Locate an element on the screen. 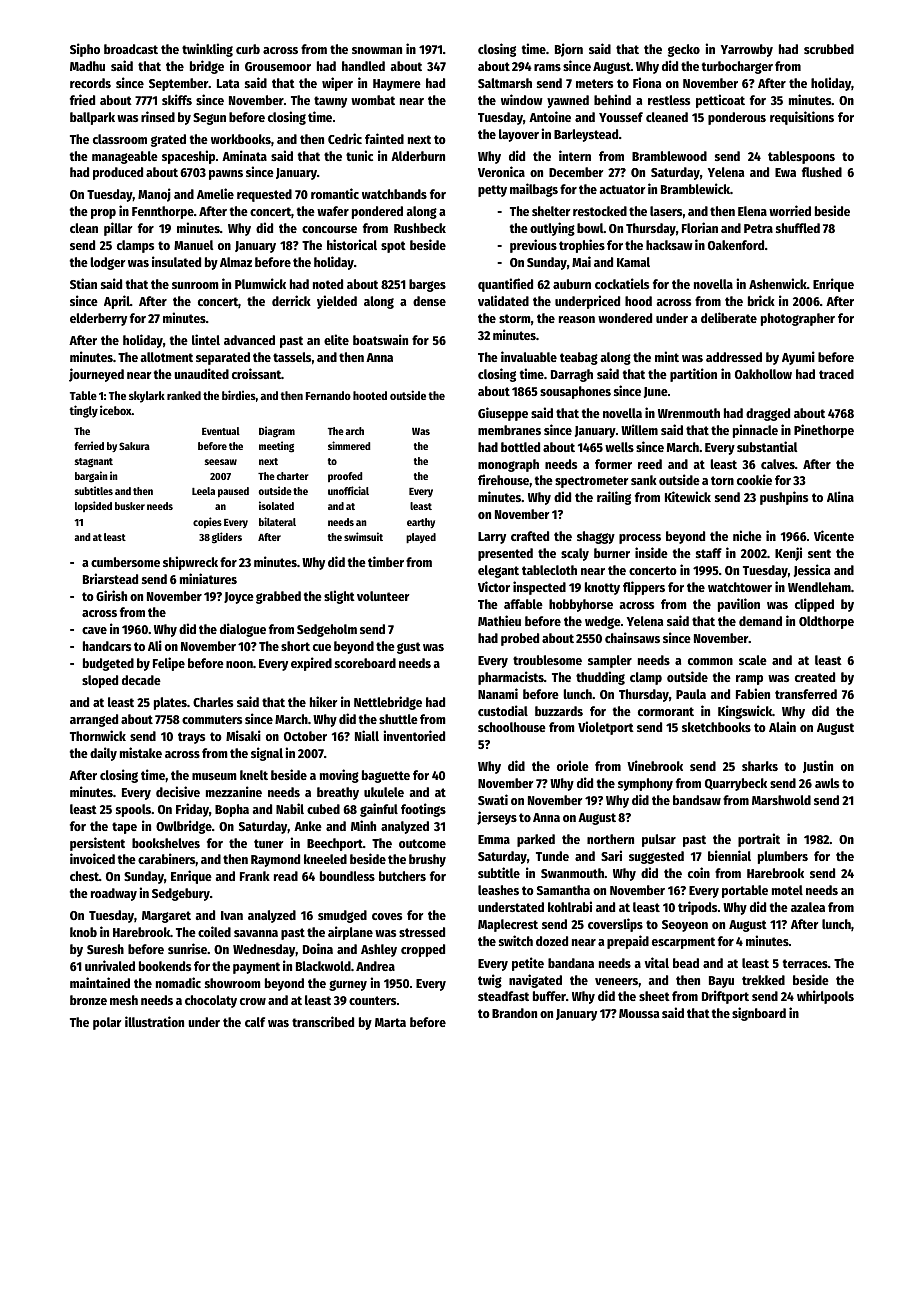  awls is located at coordinates (827, 783).
